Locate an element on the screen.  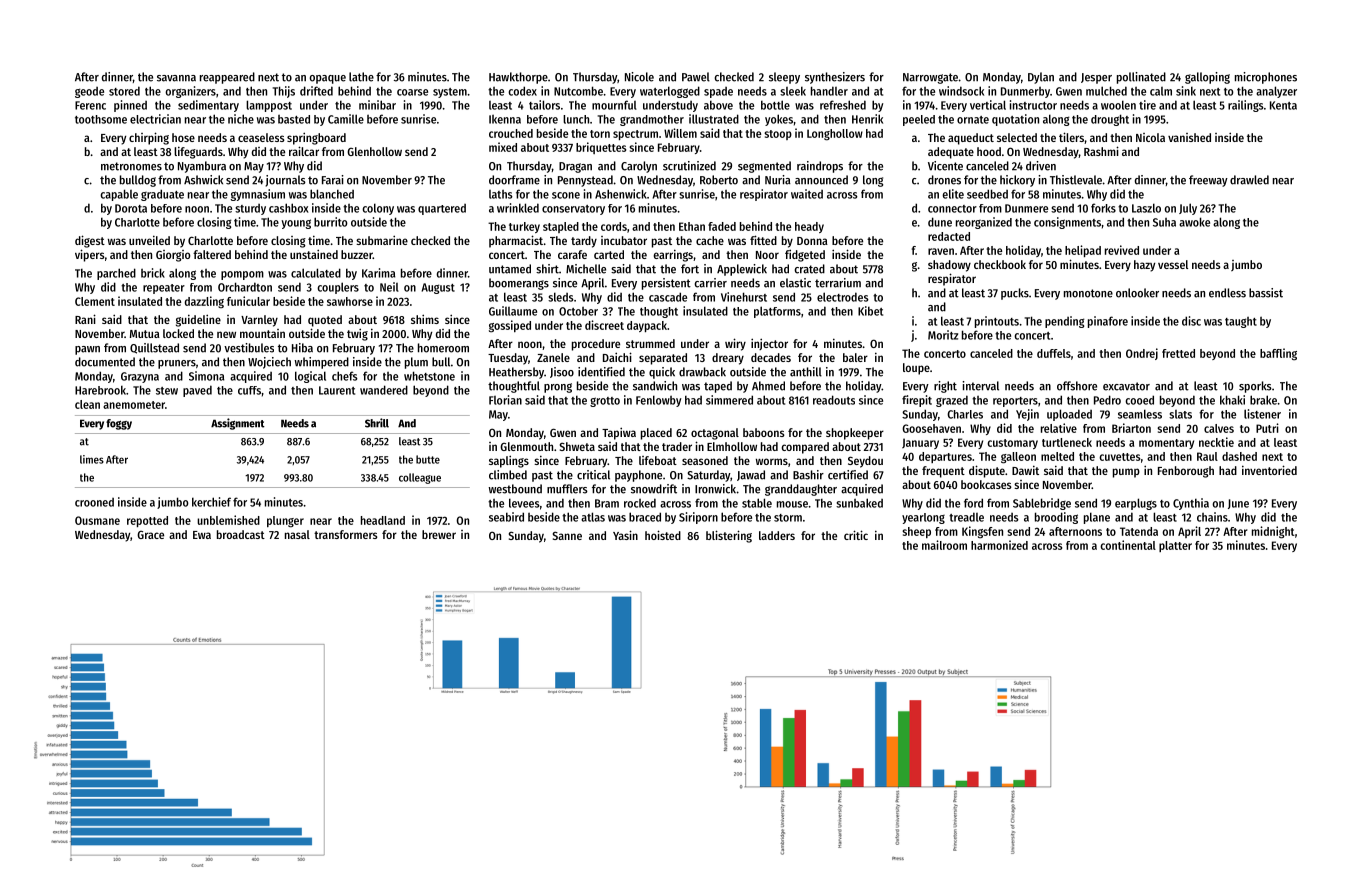
geode is located at coordinates (89, 92).
